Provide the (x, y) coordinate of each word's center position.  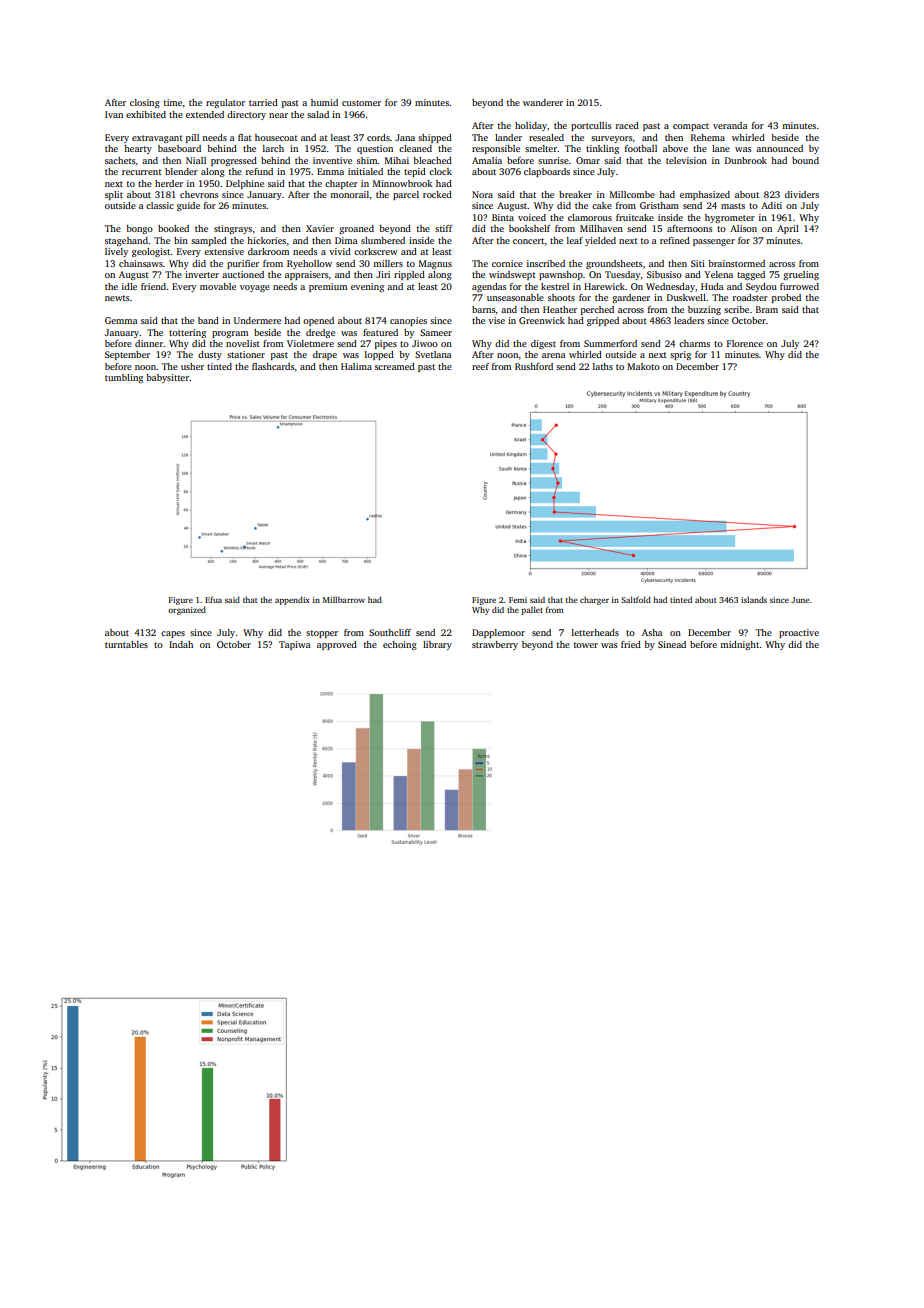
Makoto (643, 366)
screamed (395, 366)
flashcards (273, 366)
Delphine (245, 184)
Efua (213, 599)
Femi (518, 600)
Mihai (397, 160)
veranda (730, 125)
